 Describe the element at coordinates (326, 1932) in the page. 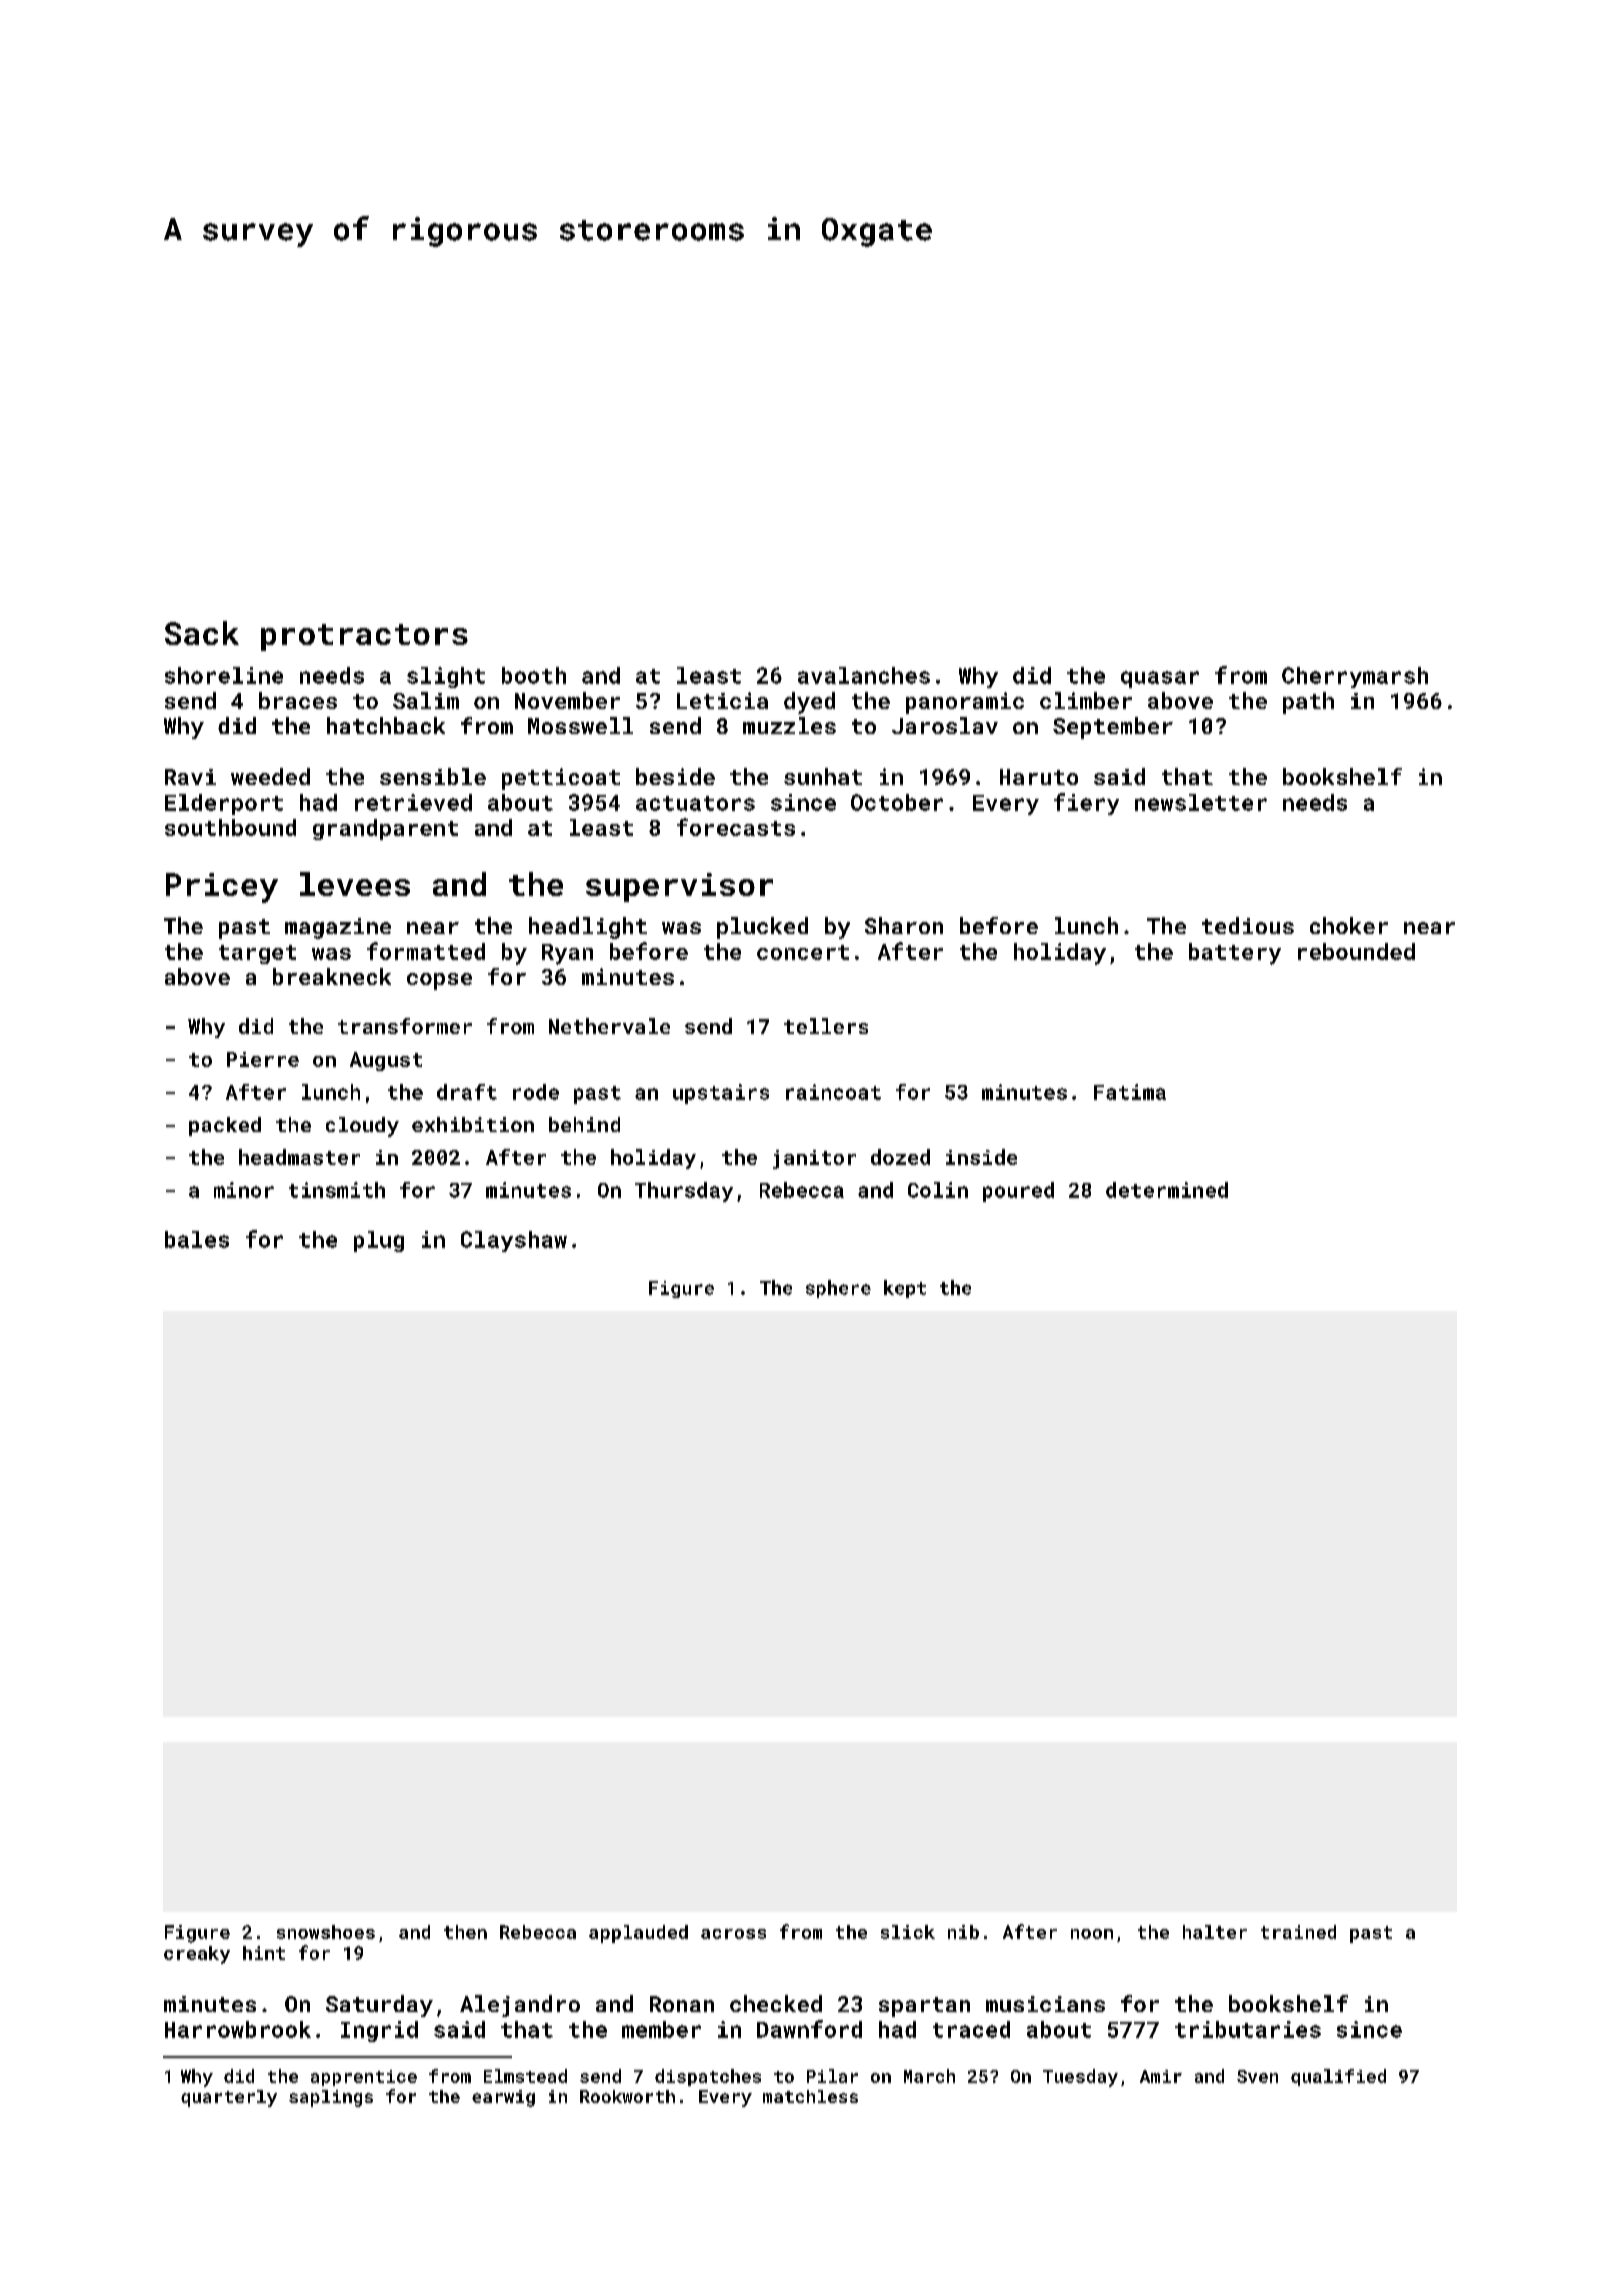

I see `snowshoes` at that location.
